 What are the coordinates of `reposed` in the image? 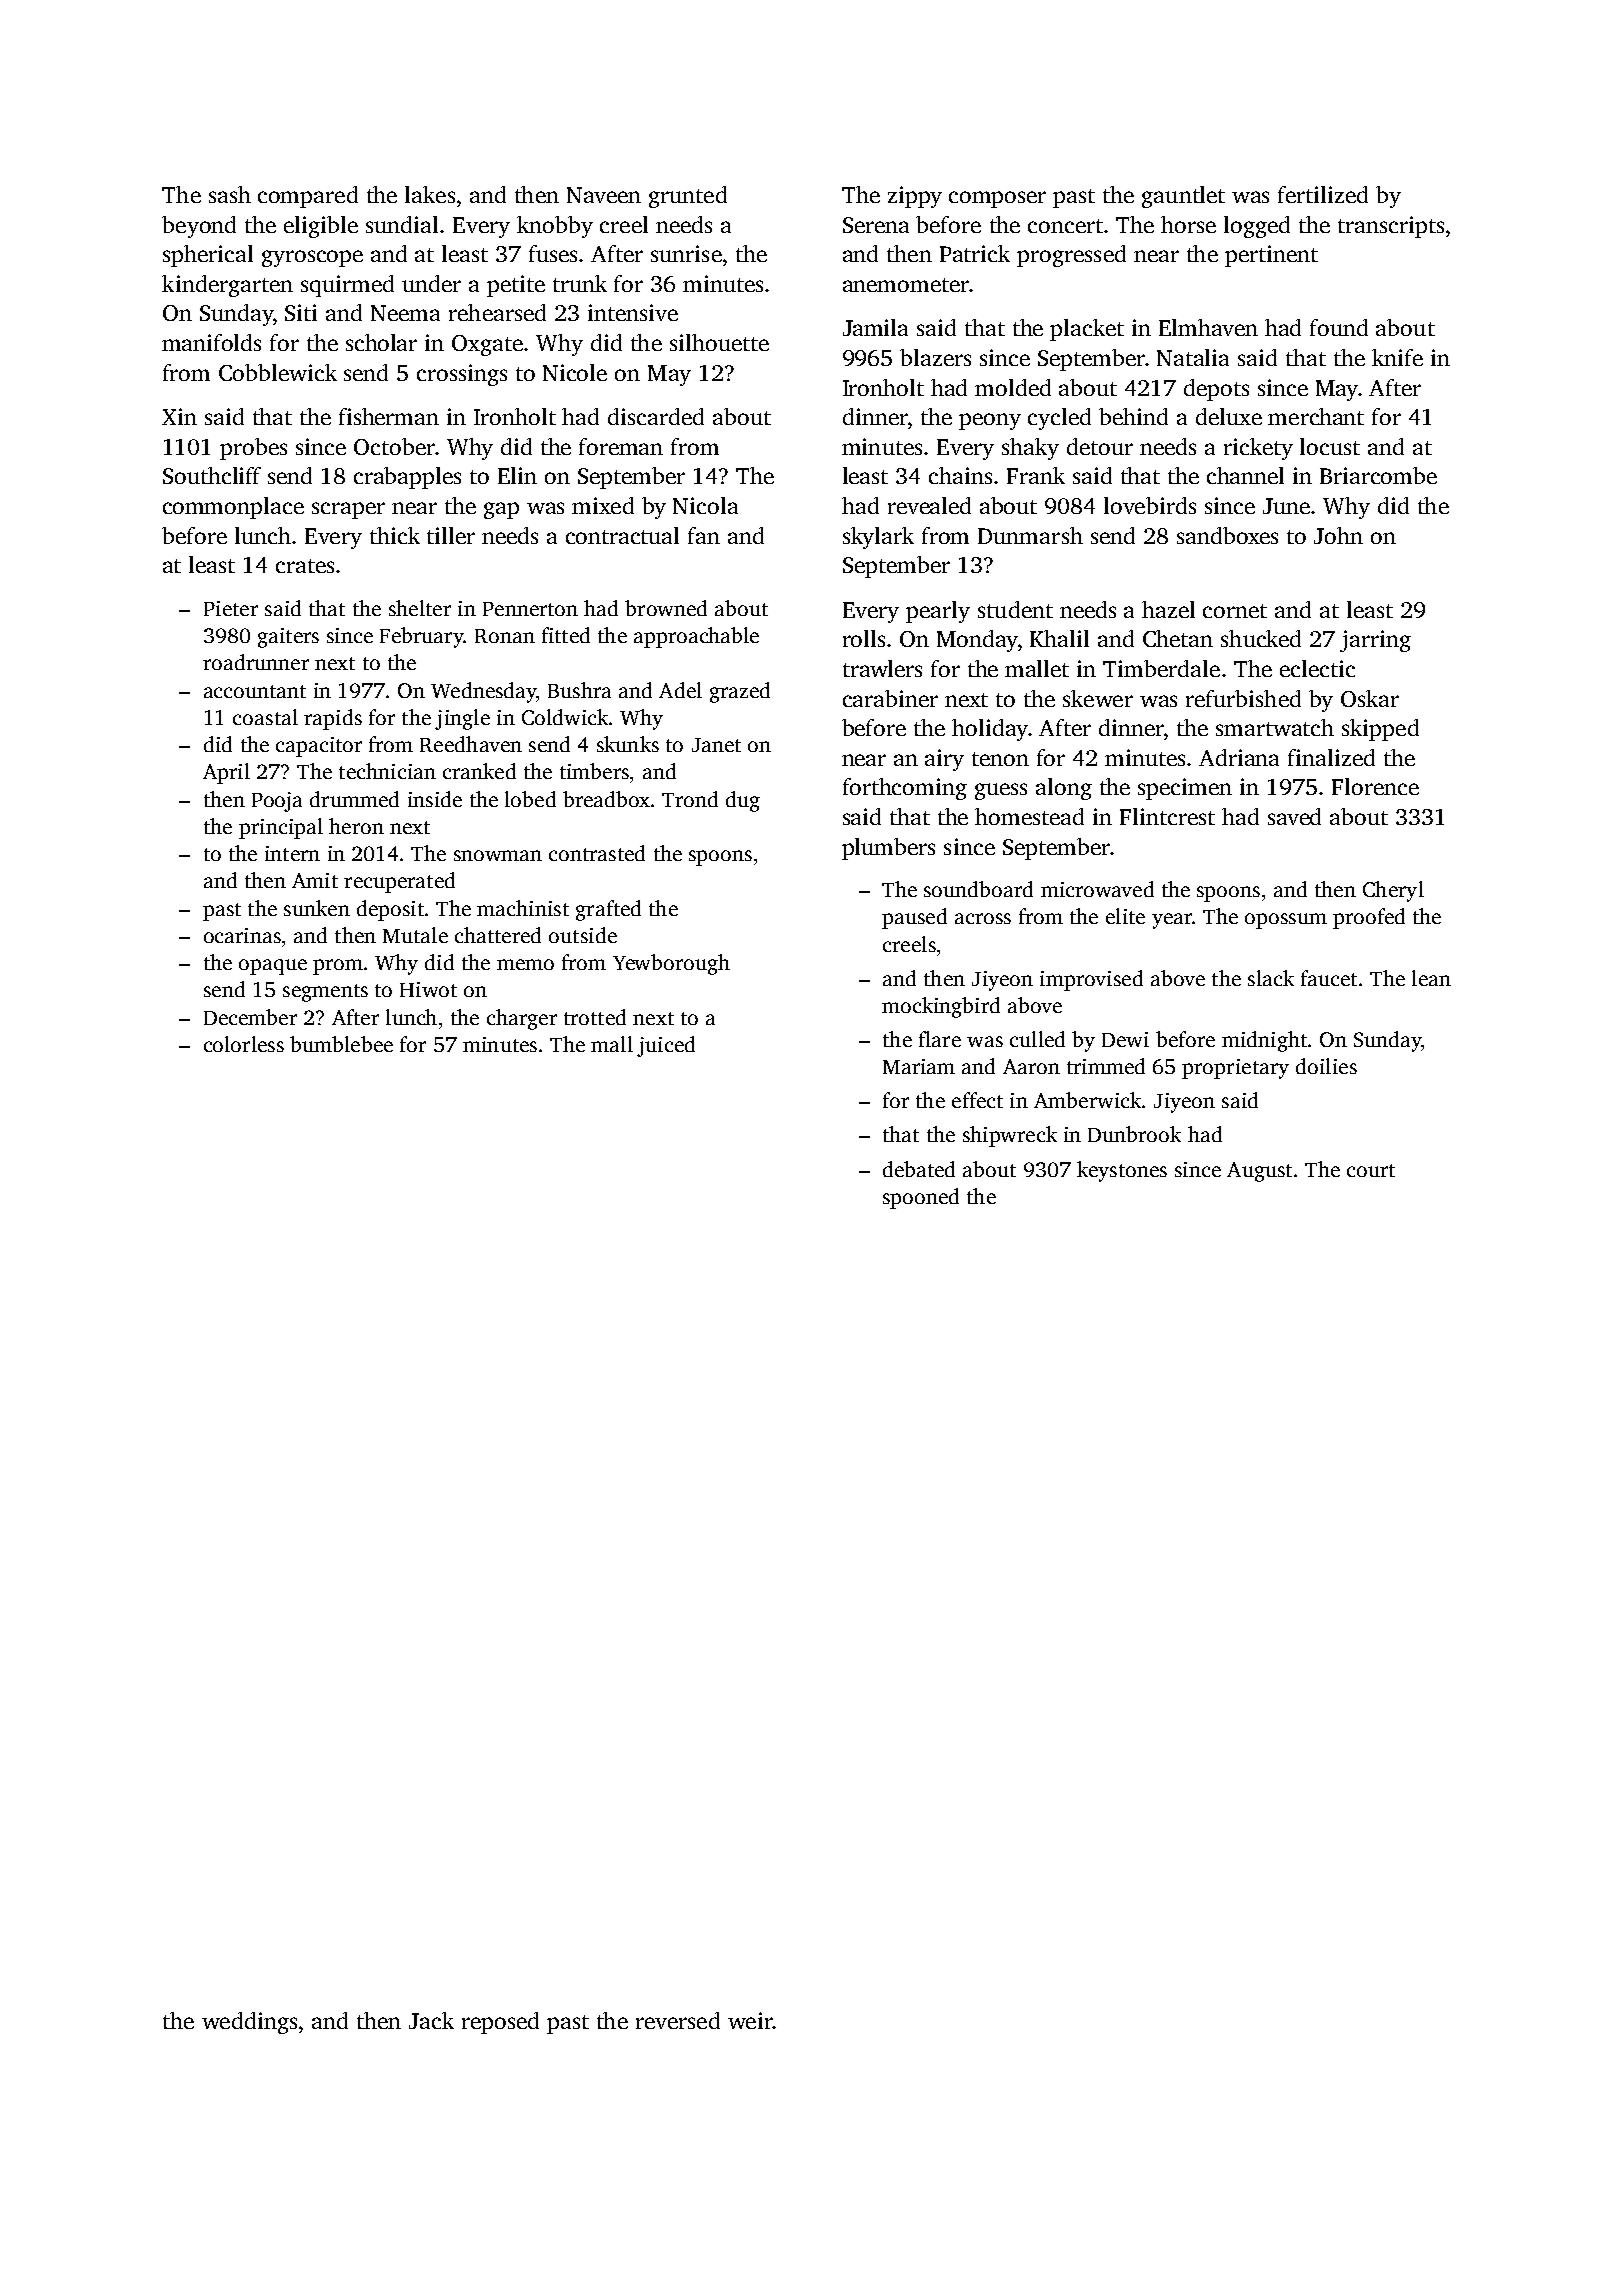 It's located at (500, 2023).
